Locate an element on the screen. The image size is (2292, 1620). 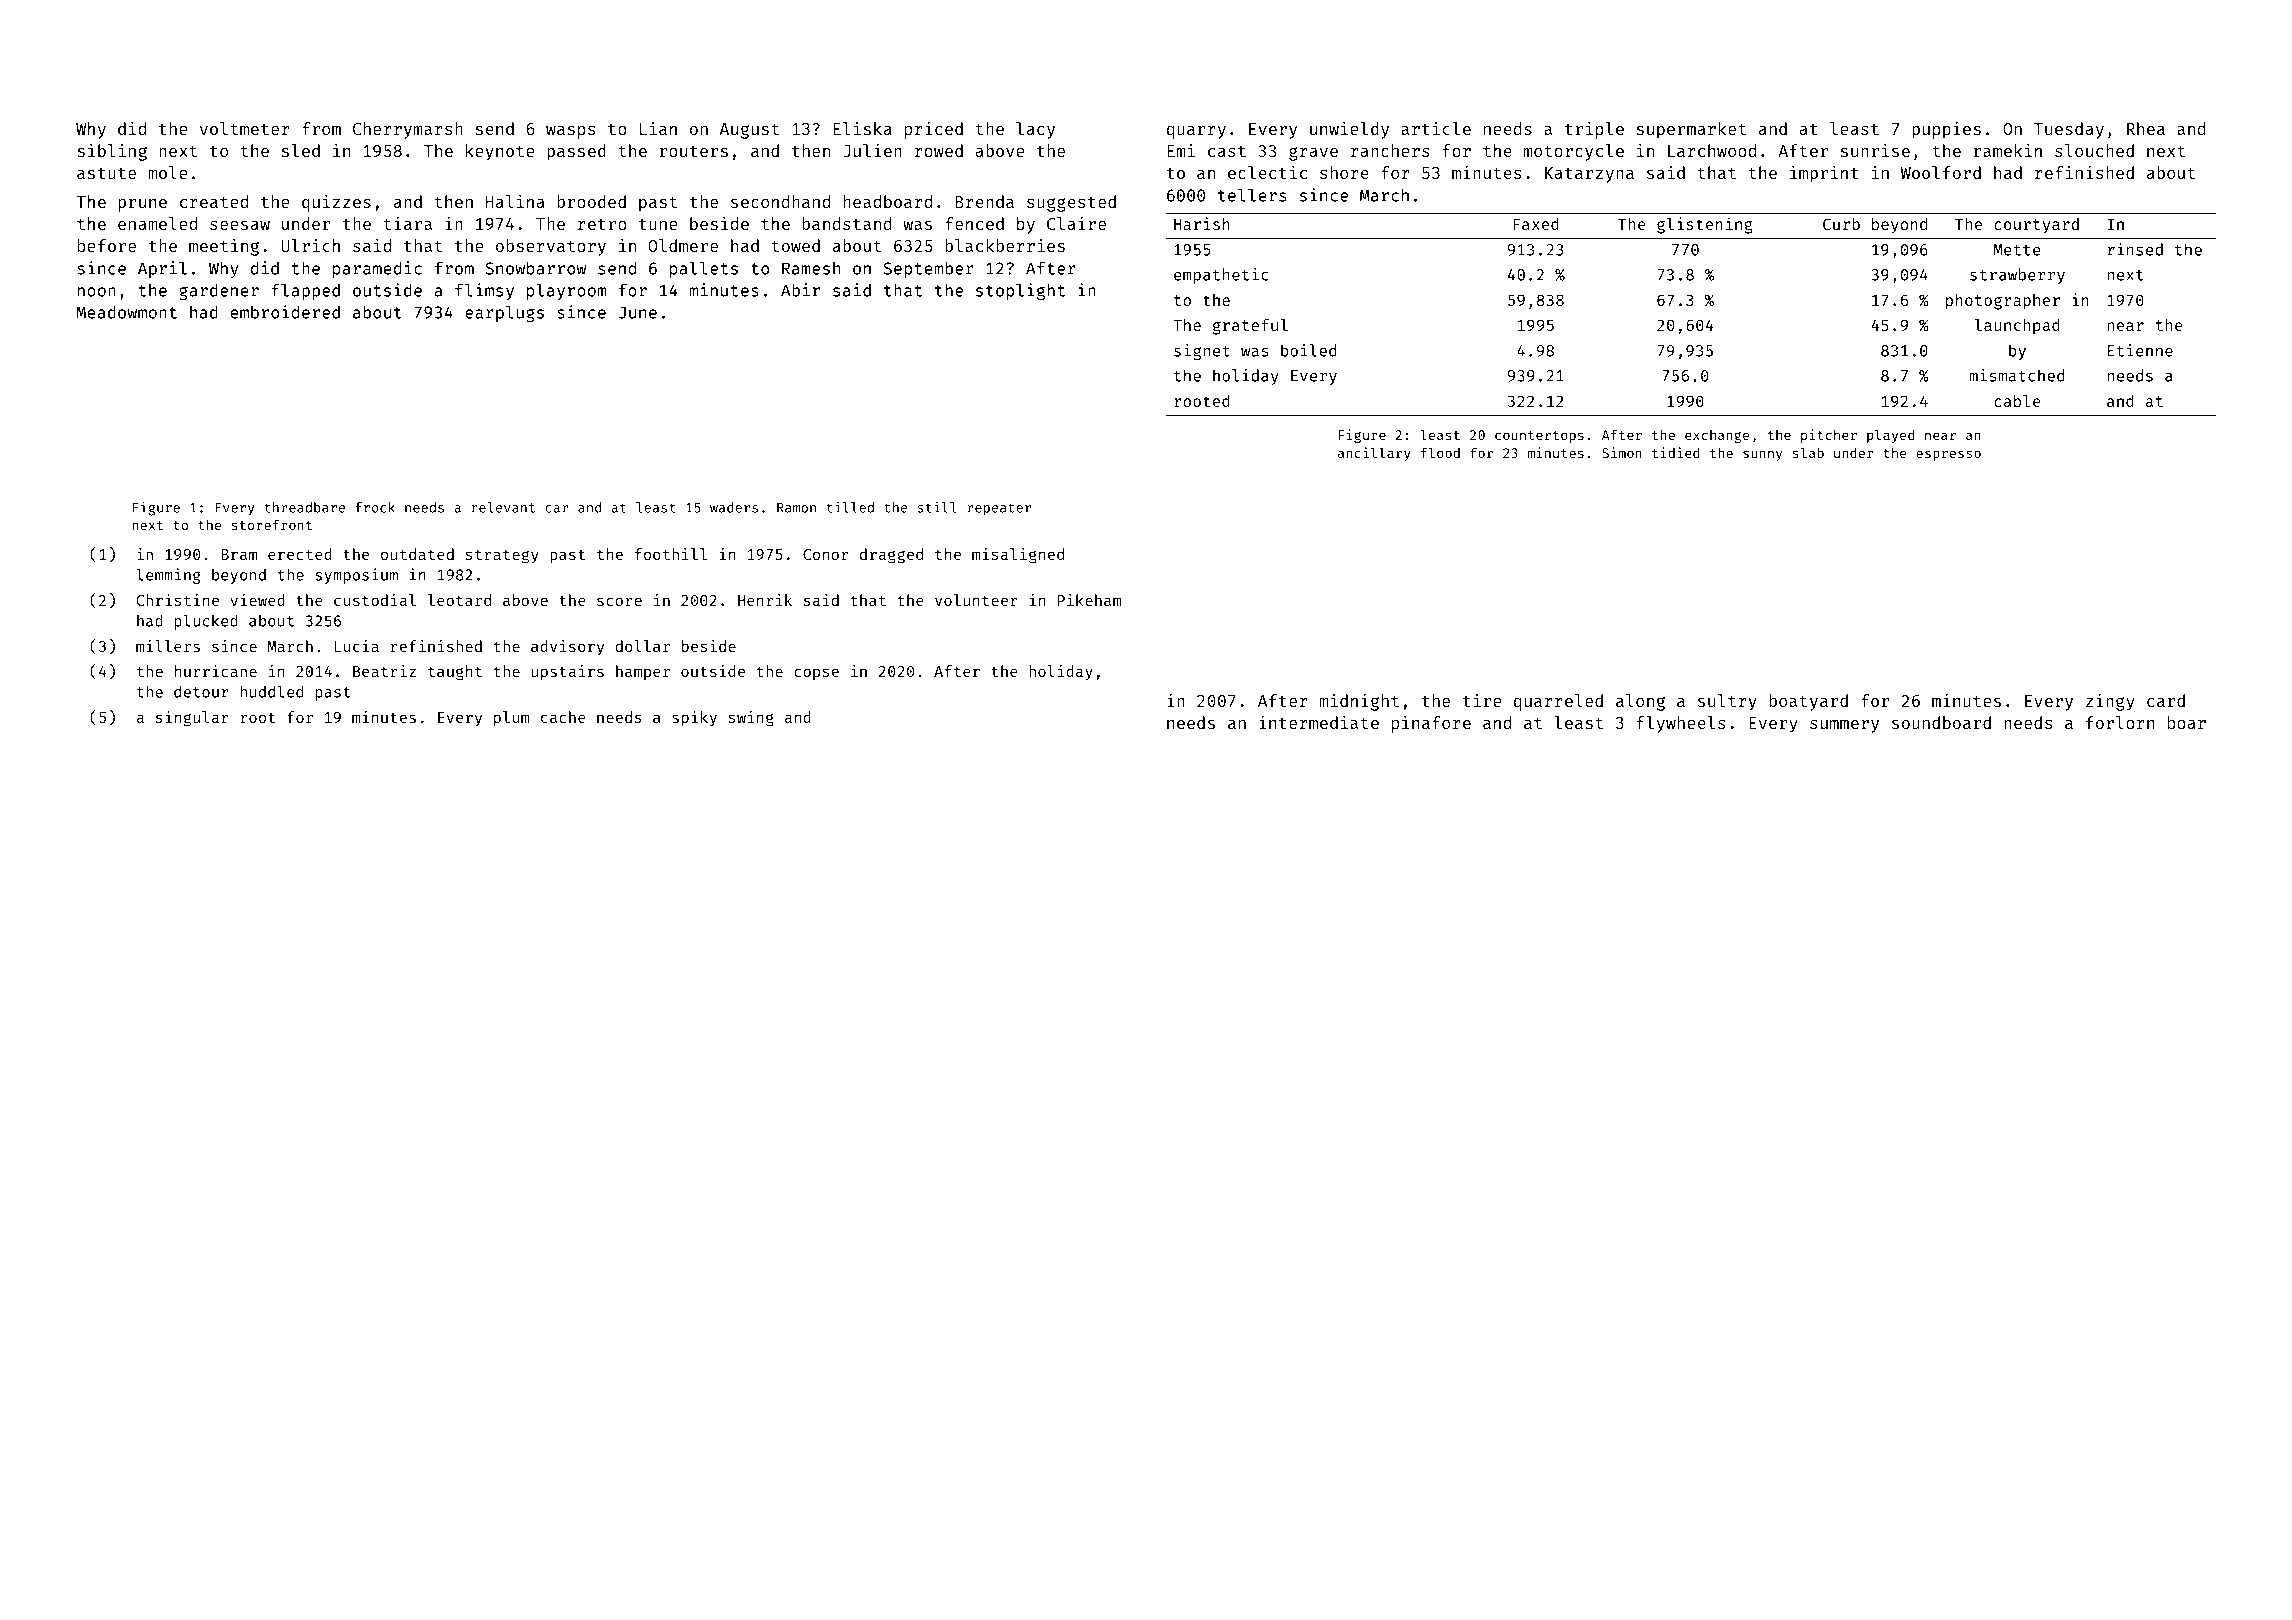
eclectic is located at coordinates (1267, 172).
